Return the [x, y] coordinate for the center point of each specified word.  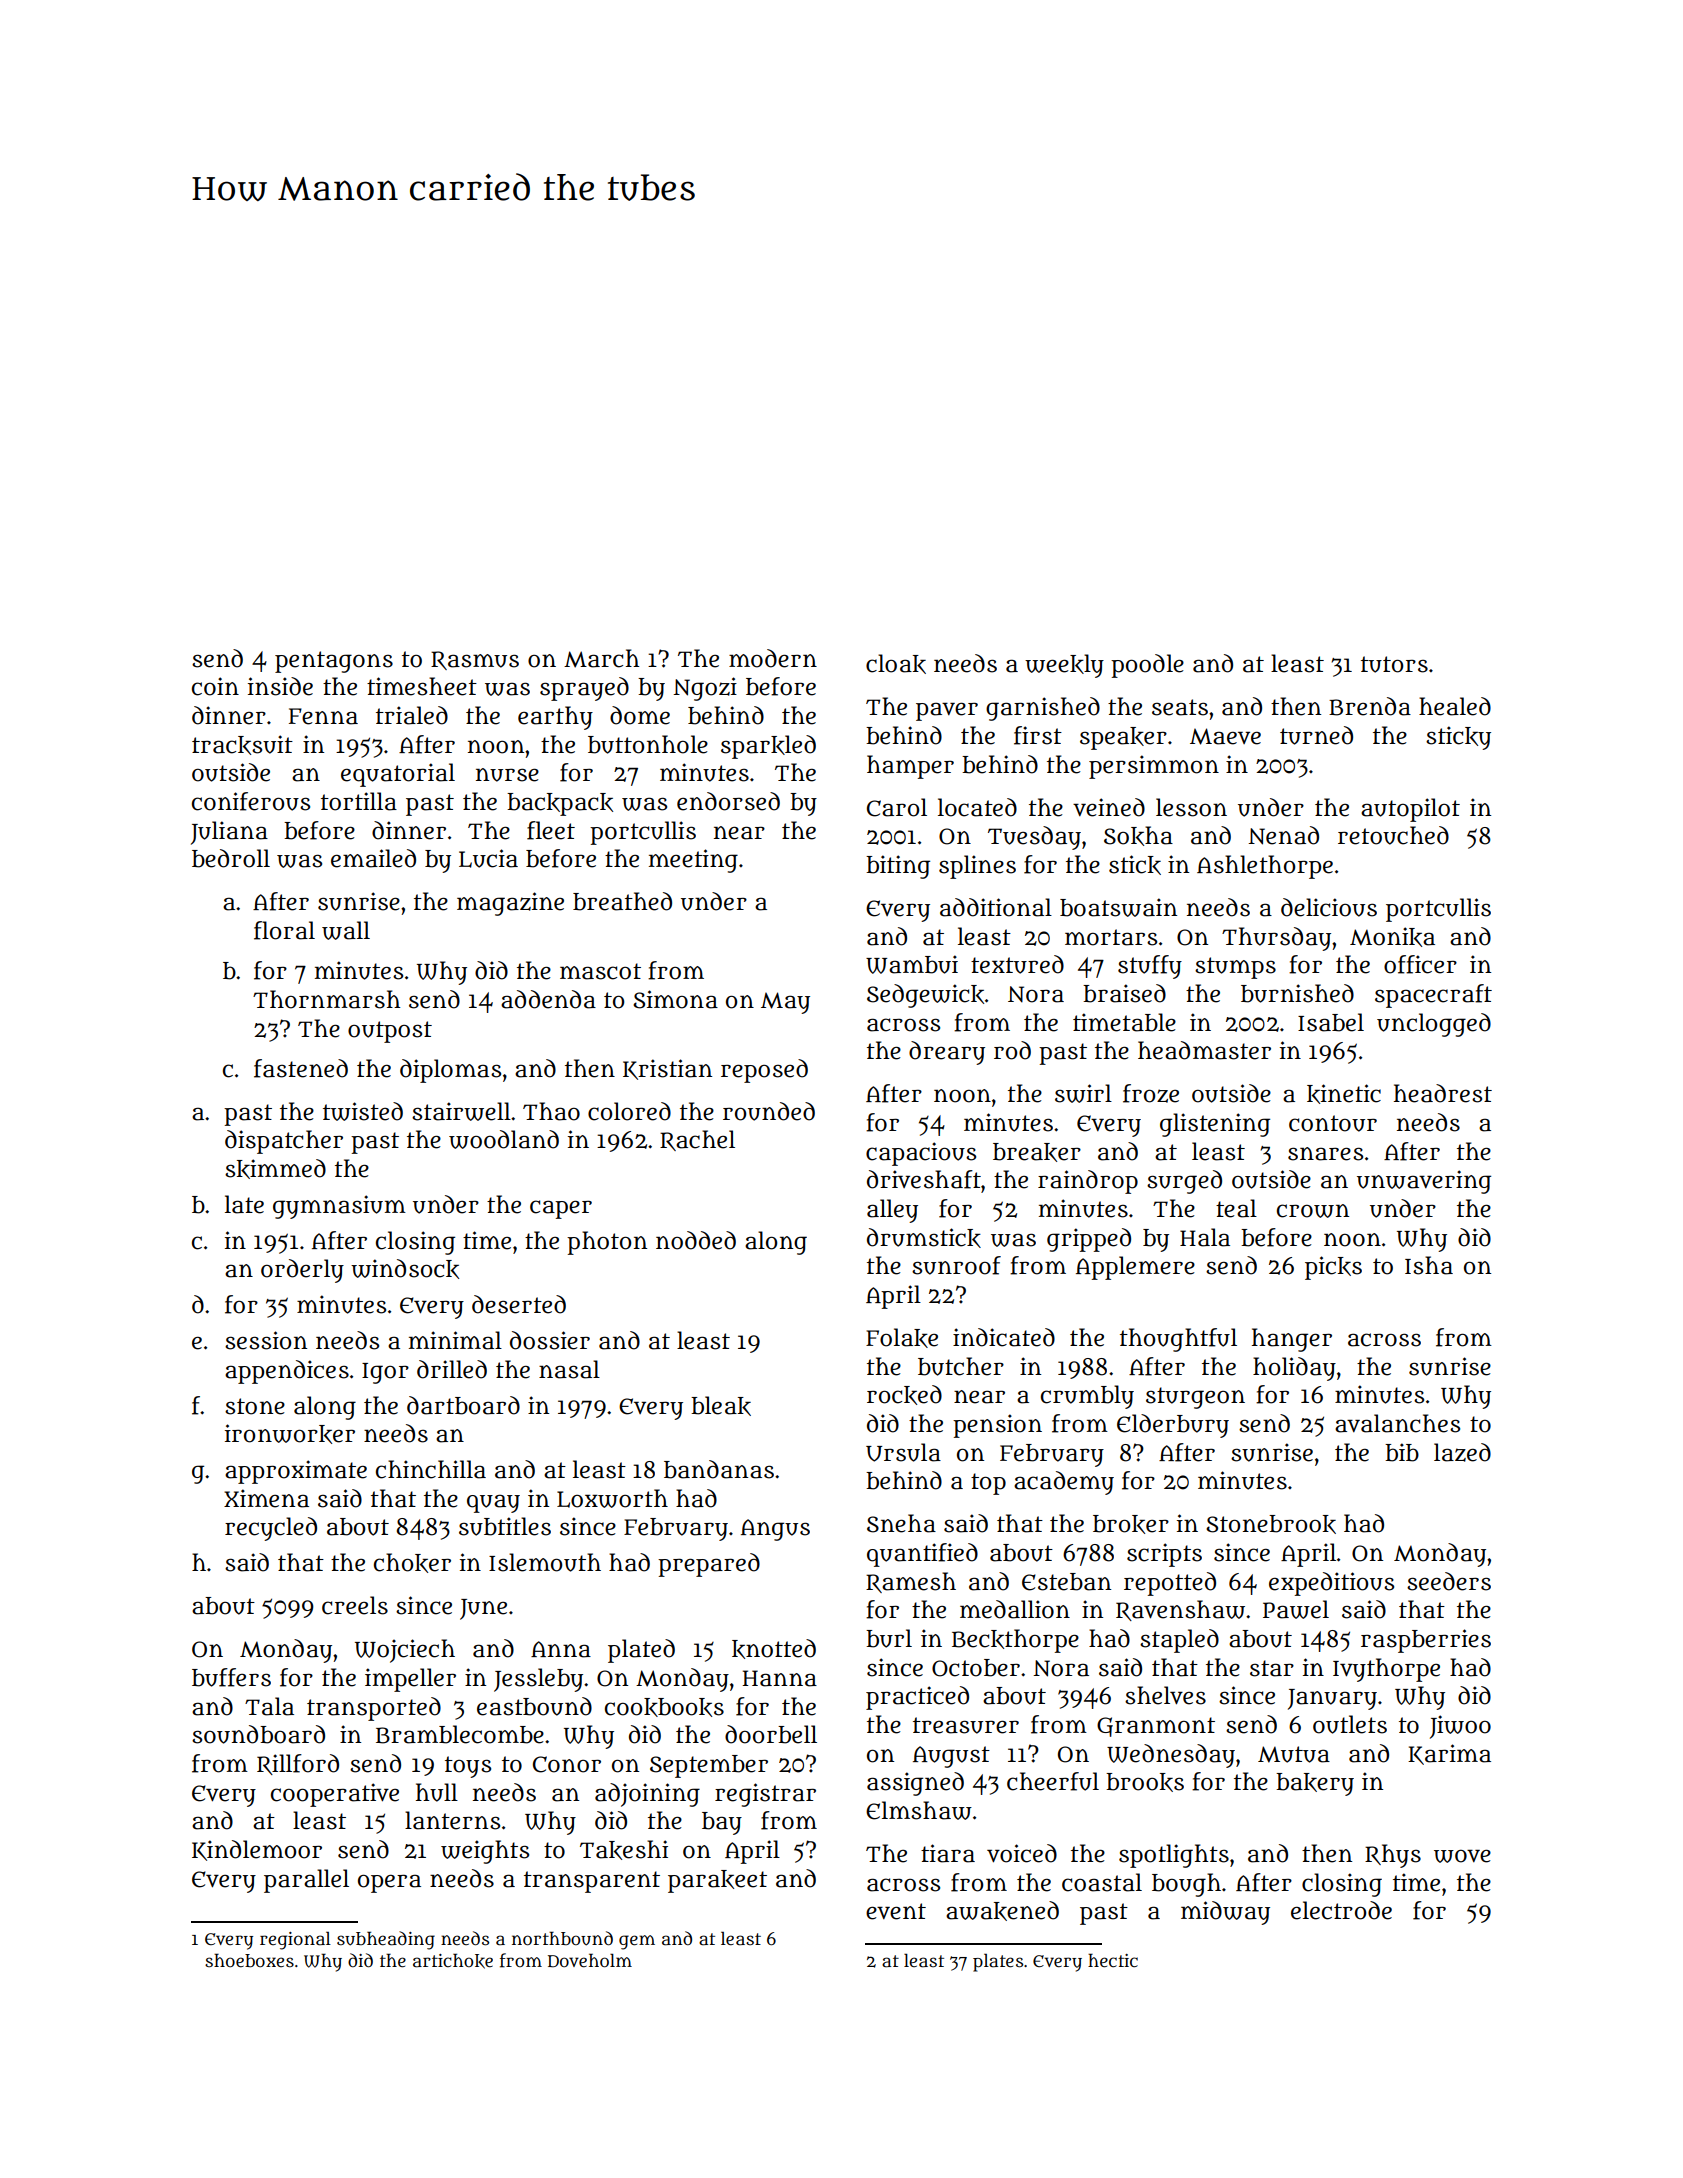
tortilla [359, 801]
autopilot [1410, 810]
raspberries [1426, 1641]
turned [1316, 735]
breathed [622, 901]
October [976, 1668]
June [483, 1609]
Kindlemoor [257, 1850]
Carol [897, 807]
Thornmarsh [326, 999]
